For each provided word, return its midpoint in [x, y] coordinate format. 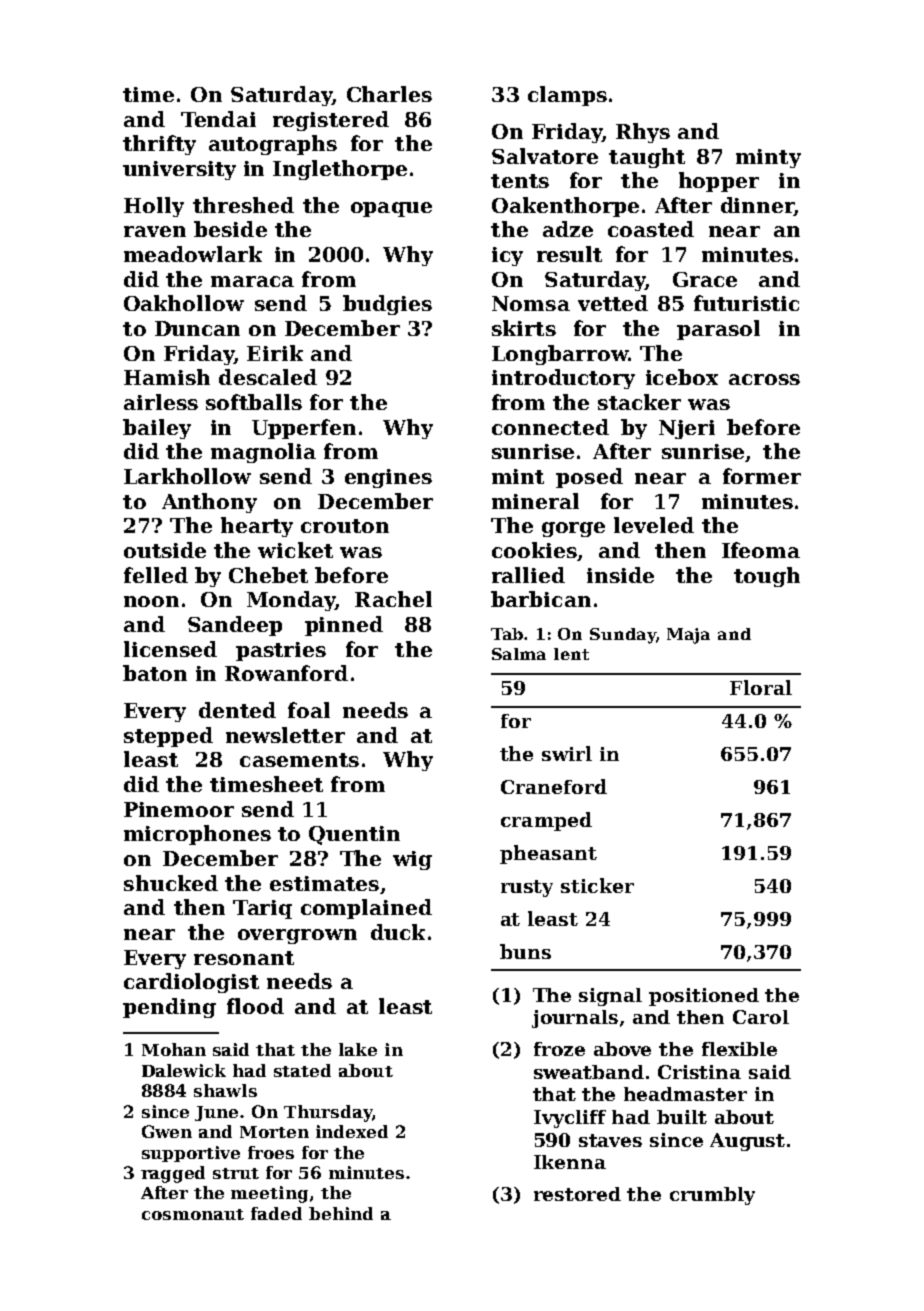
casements [299, 760]
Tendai [218, 119]
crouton [345, 526]
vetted [613, 303]
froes [271, 1152]
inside [620, 575]
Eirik [275, 353]
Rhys [643, 133]
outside [165, 550]
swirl [567, 753]
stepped [168, 737]
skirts [524, 328]
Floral [761, 687]
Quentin [354, 835]
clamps [567, 96]
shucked [171, 883]
